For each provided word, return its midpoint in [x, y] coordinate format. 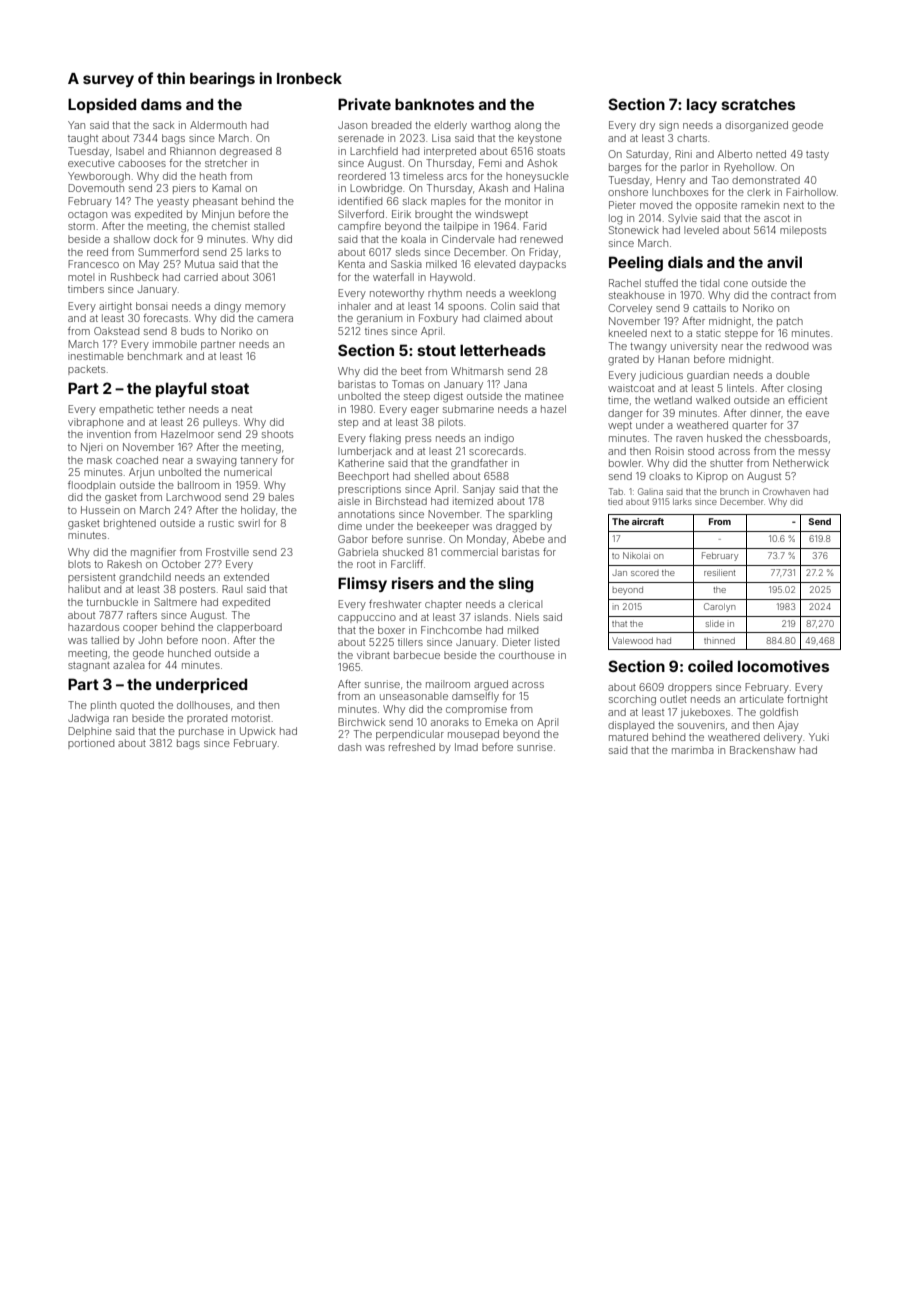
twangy [648, 348]
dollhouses [203, 705]
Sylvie [682, 219]
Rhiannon [193, 151]
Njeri [91, 448]
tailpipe [460, 227]
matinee [544, 396]
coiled [710, 666]
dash [349, 747]
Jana [515, 384]
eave [817, 414]
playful [181, 389]
